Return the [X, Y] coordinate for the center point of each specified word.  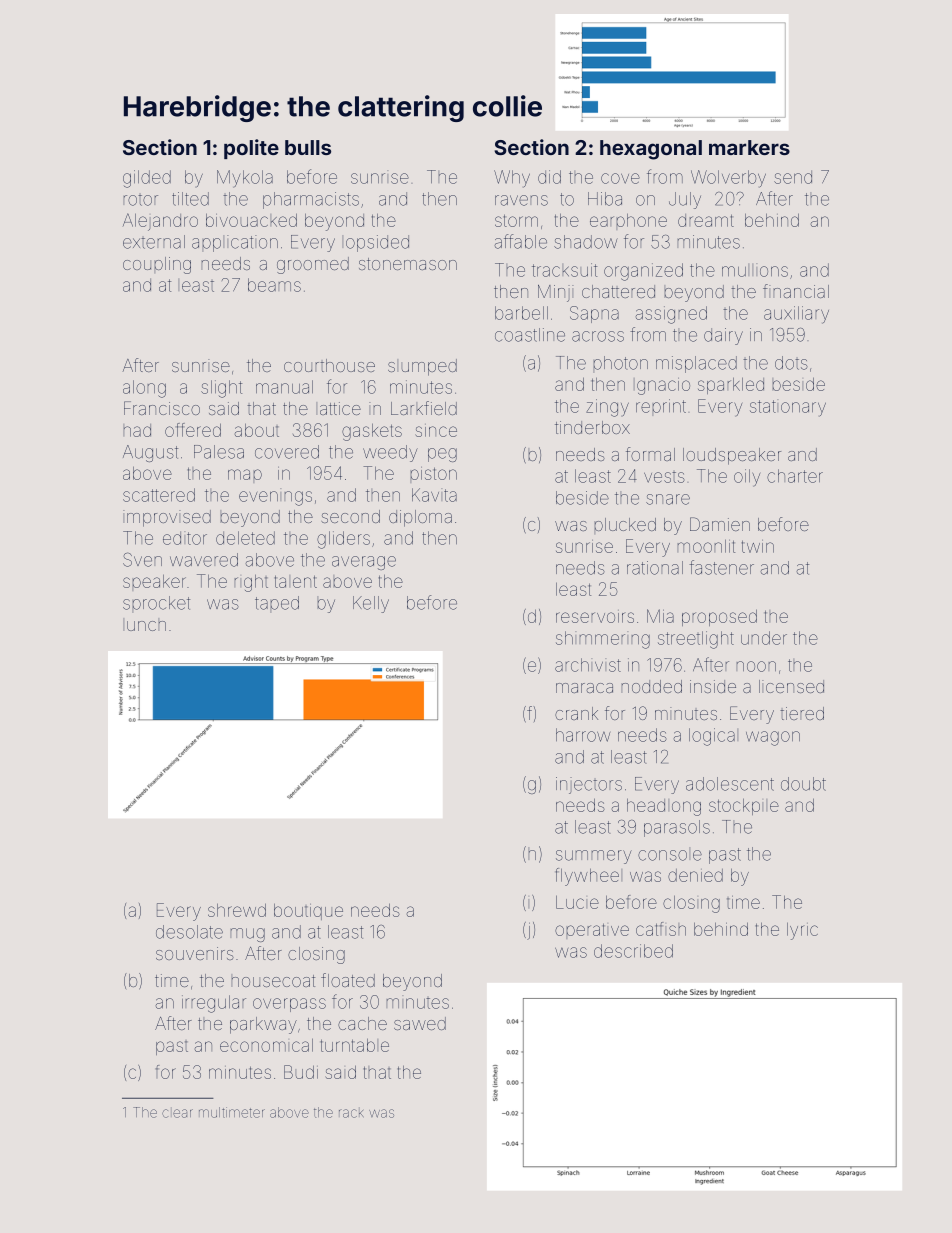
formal [650, 454]
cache [362, 1023]
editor [185, 538]
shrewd [237, 910]
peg [442, 455]
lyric [802, 931]
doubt [803, 784]
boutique [308, 912]
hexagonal [651, 150]
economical [266, 1045]
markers [749, 147]
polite [251, 149]
